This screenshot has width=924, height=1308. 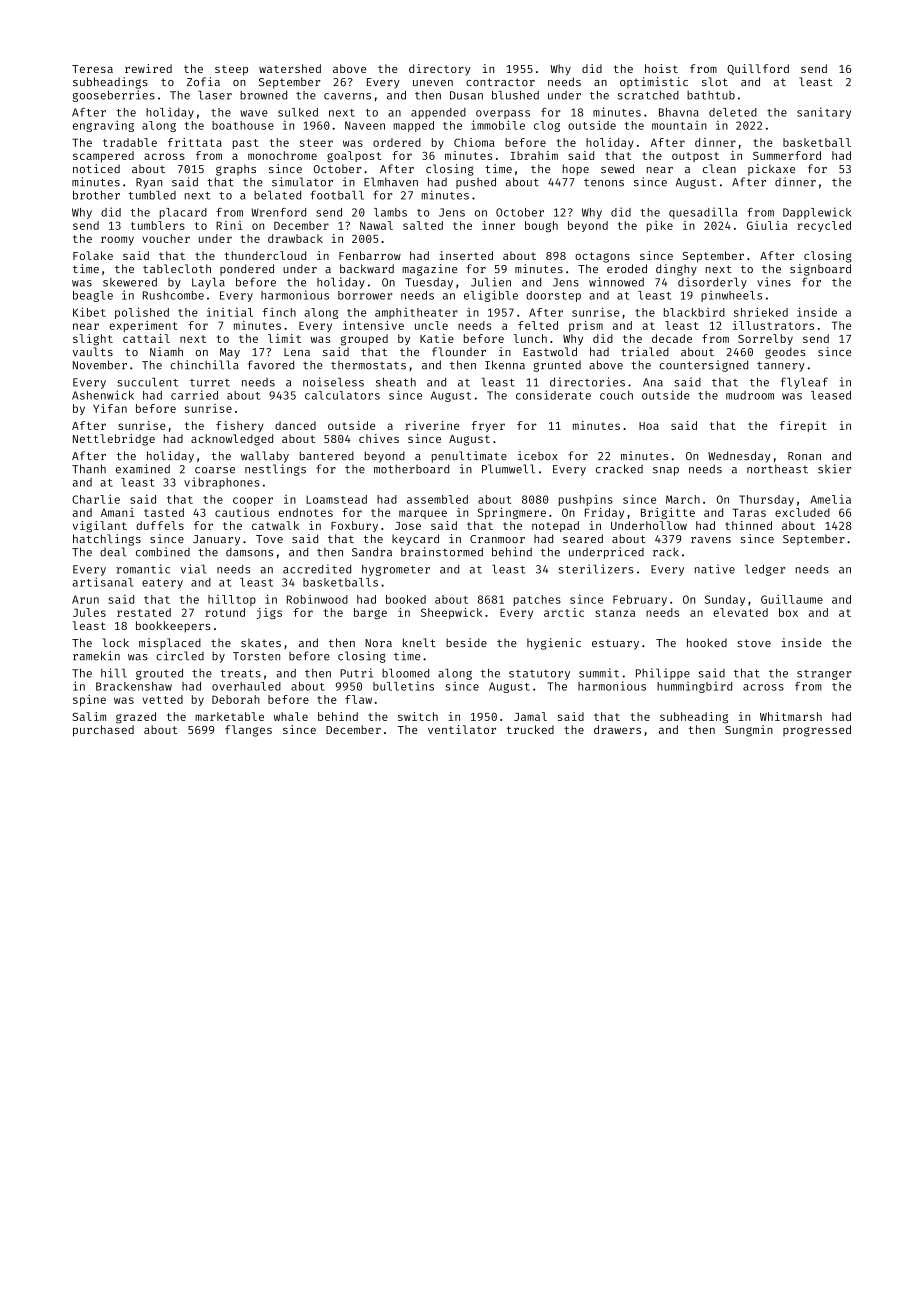 What do you see at coordinates (142, 313) in the screenshot?
I see `polished` at bounding box center [142, 313].
